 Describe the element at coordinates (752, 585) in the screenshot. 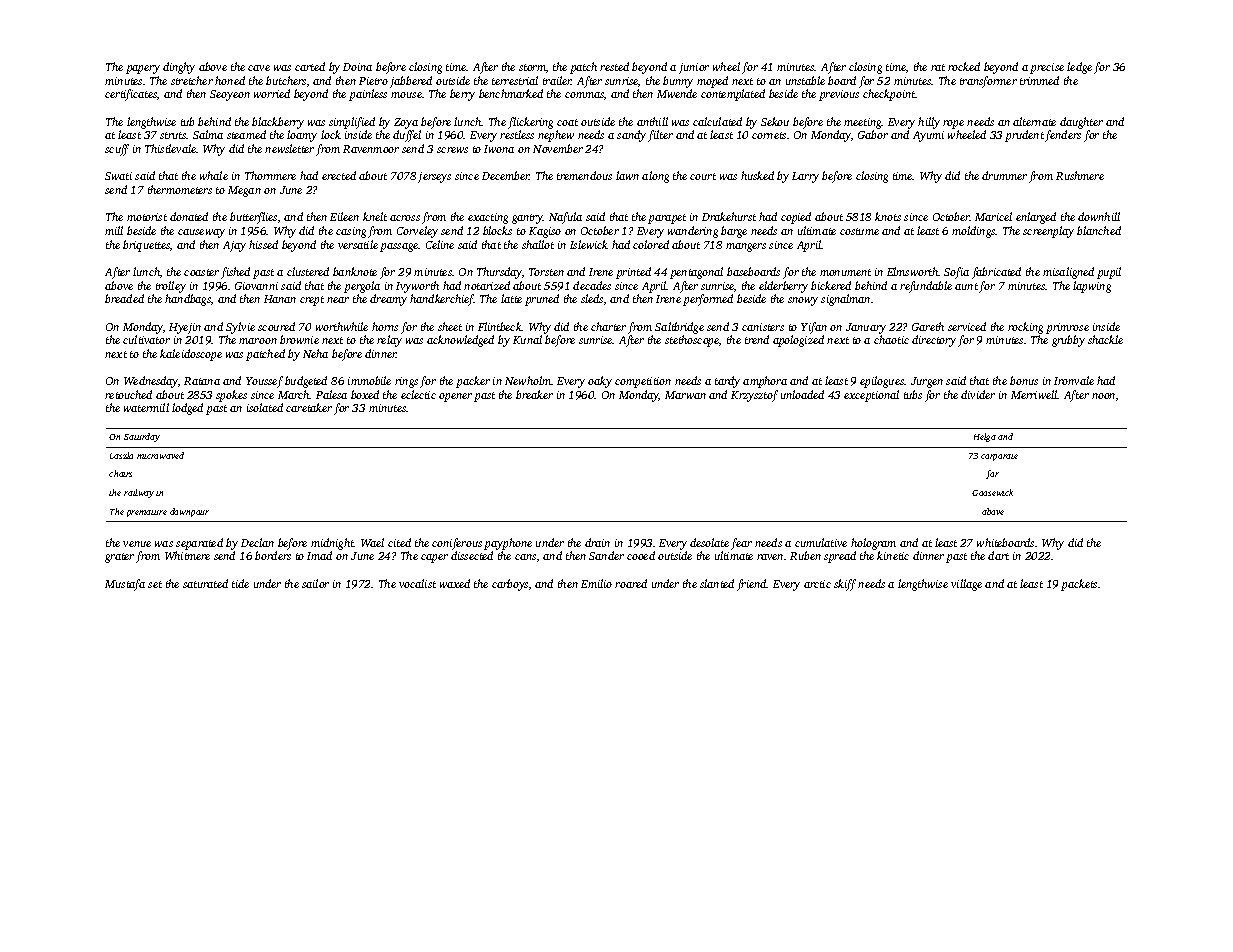

I see `friend` at that location.
